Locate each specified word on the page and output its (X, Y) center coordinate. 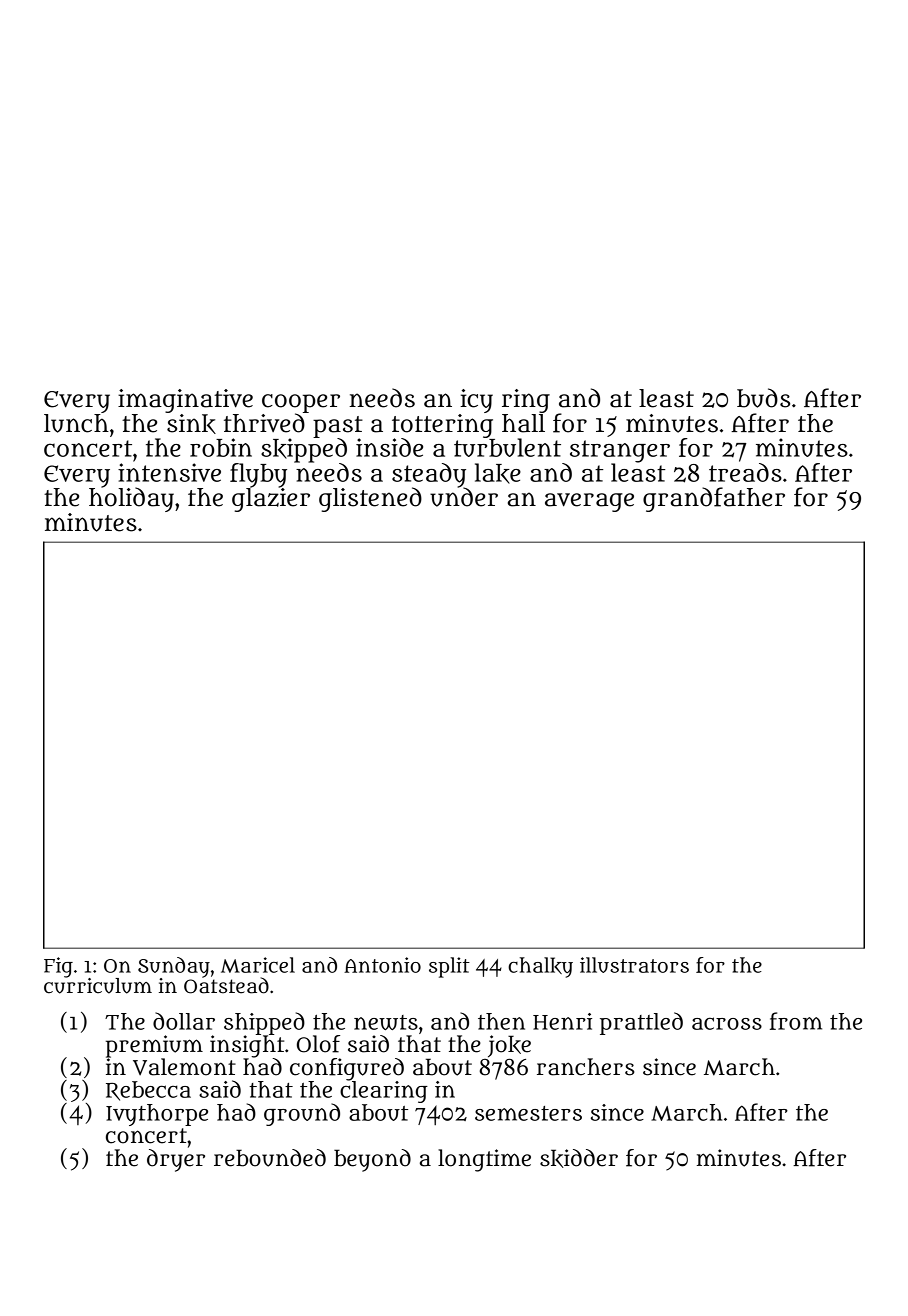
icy (476, 401)
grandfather (714, 499)
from (796, 1021)
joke (509, 1046)
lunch (76, 423)
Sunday (174, 967)
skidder (579, 1158)
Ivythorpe (157, 1115)
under (464, 497)
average (589, 502)
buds (763, 398)
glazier (271, 500)
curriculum (98, 986)
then (501, 1021)
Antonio (382, 965)
